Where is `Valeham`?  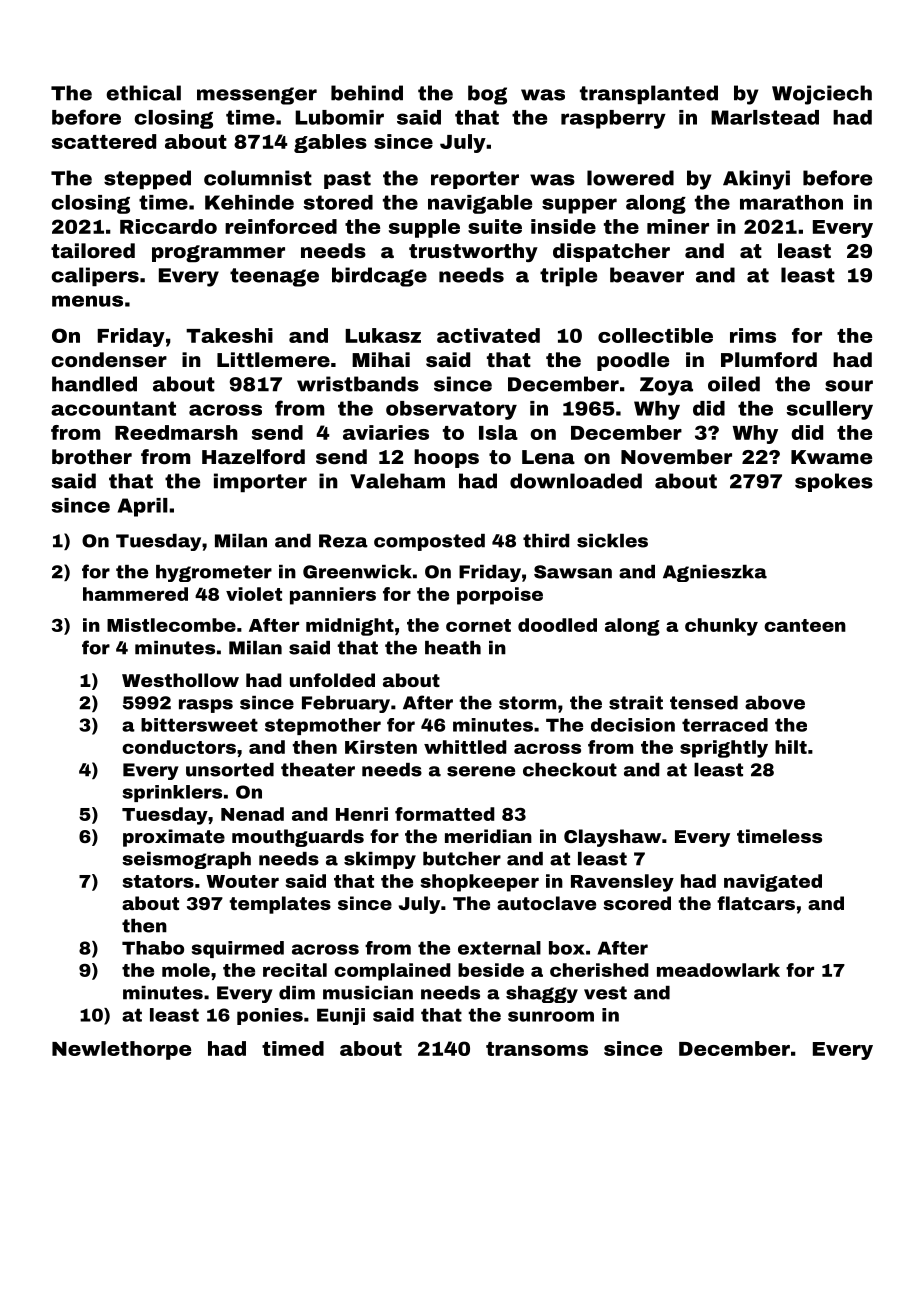 Valeham is located at coordinates (397, 481).
